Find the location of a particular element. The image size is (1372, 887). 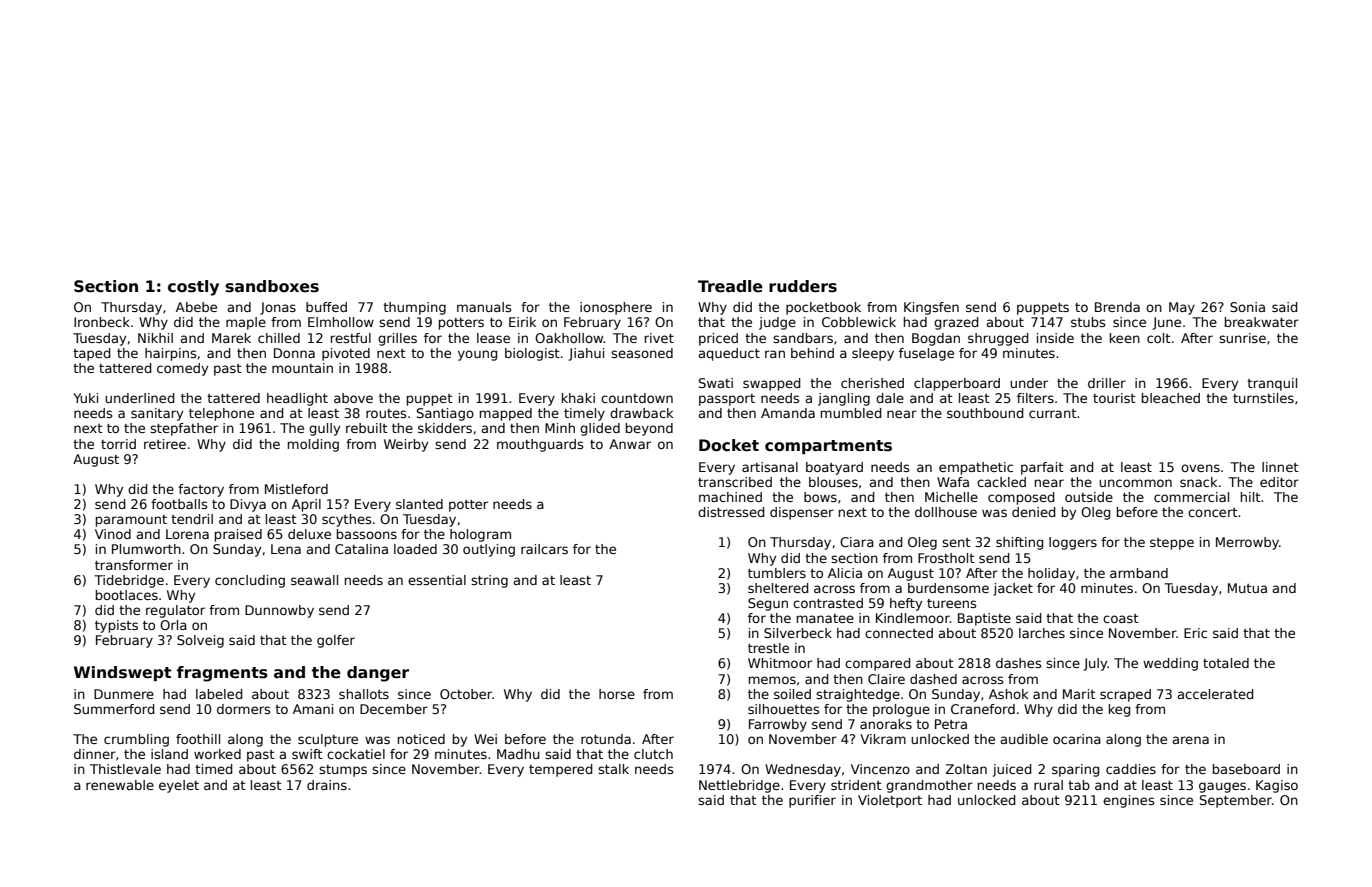

ionosphere is located at coordinates (616, 308).
